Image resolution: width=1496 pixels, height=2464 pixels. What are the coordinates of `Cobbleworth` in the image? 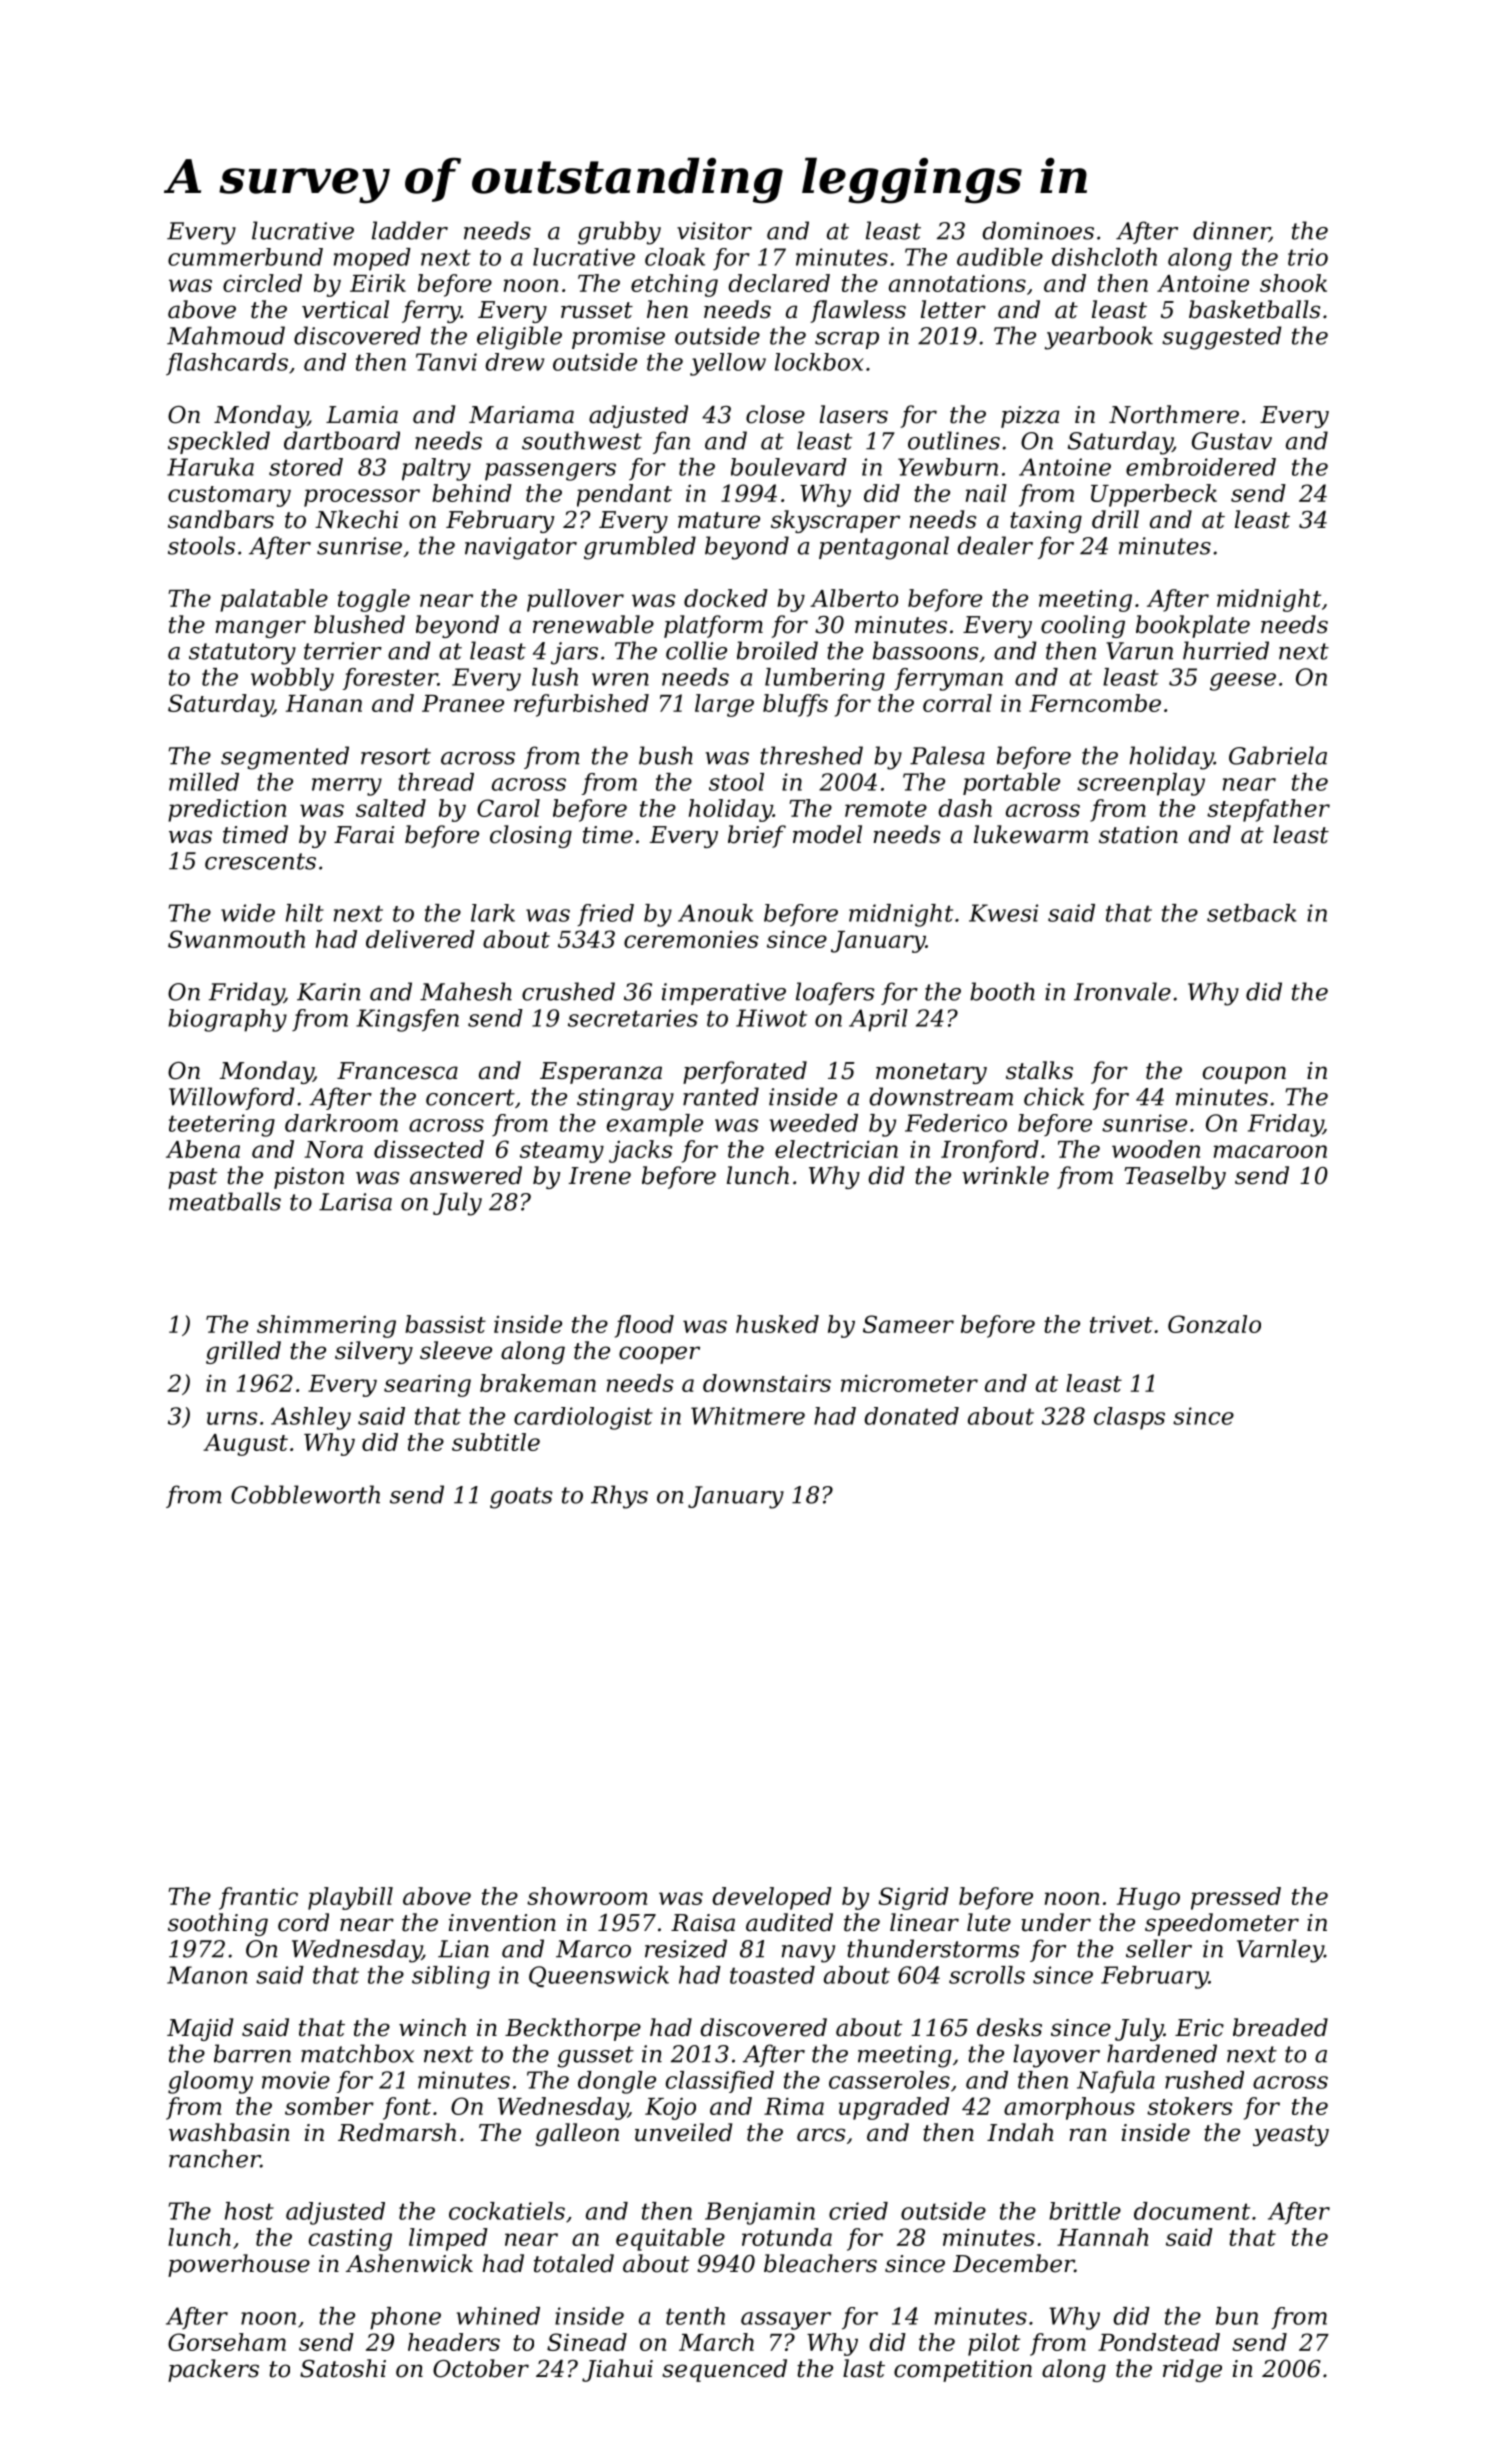 It's located at (305, 1494).
